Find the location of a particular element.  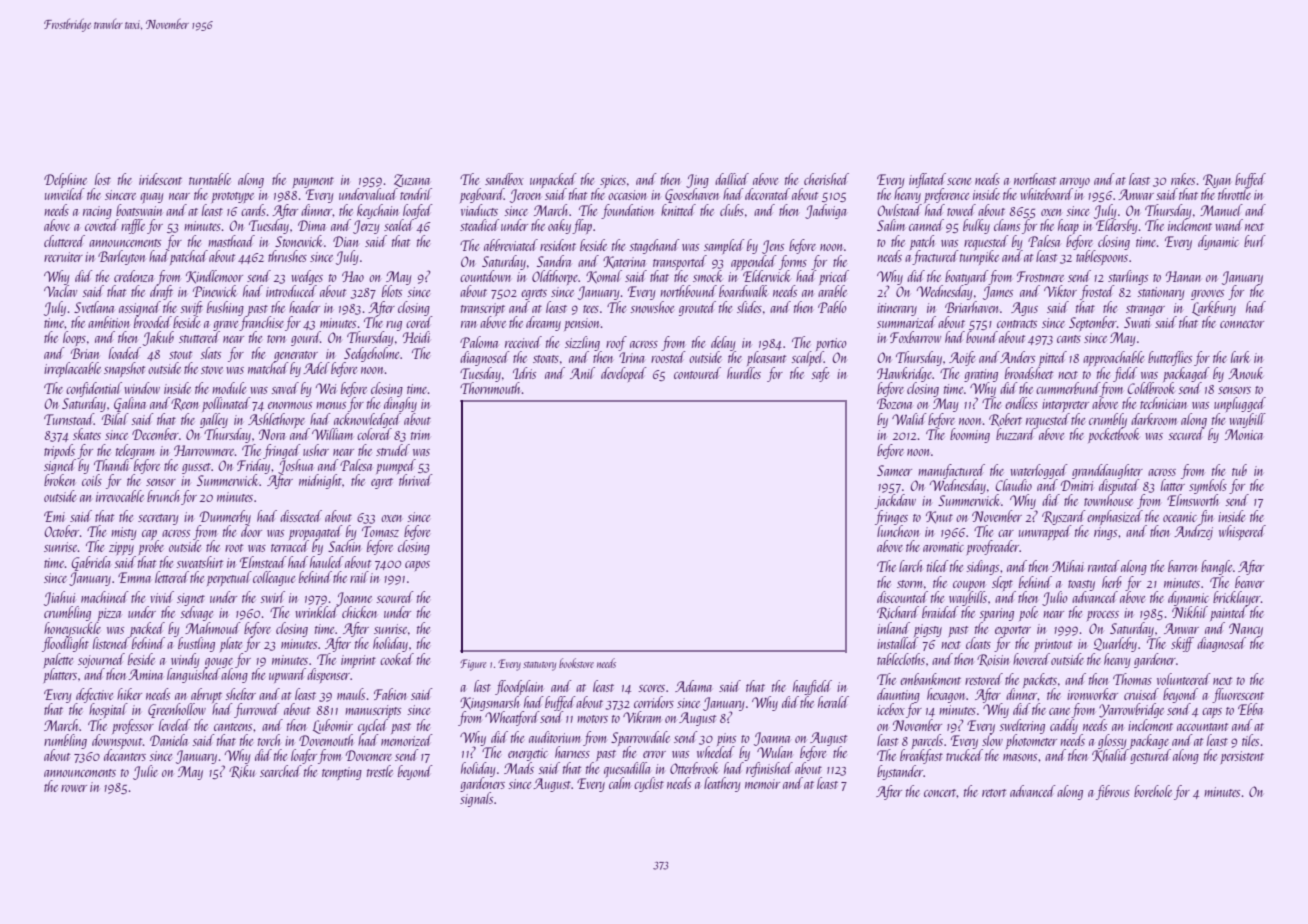

Figure is located at coordinates (473, 665).
